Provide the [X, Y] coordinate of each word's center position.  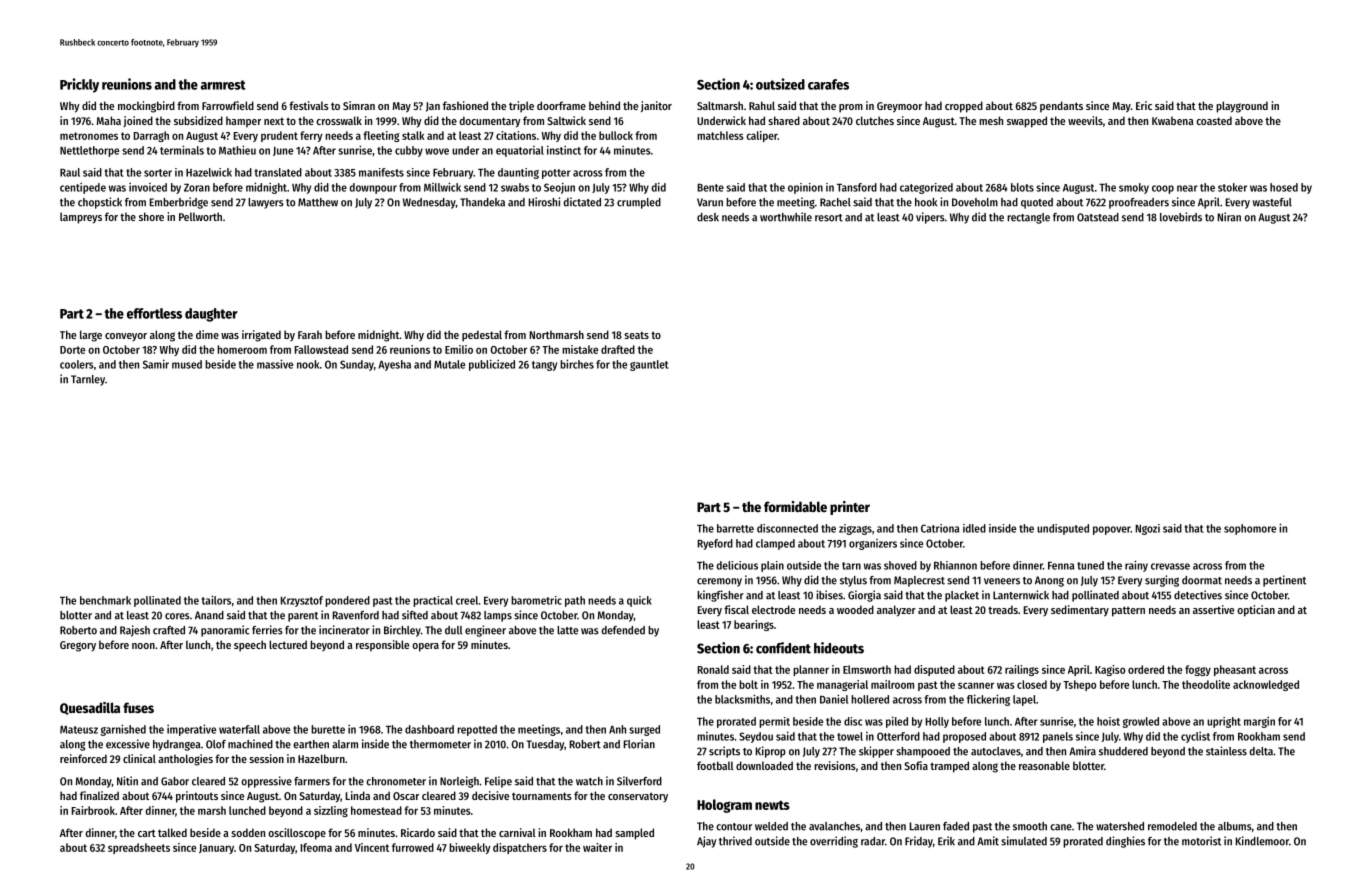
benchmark [105, 600]
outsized [780, 84]
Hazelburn [321, 758]
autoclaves [996, 751]
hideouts [839, 648]
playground [1242, 107]
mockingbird [146, 107]
